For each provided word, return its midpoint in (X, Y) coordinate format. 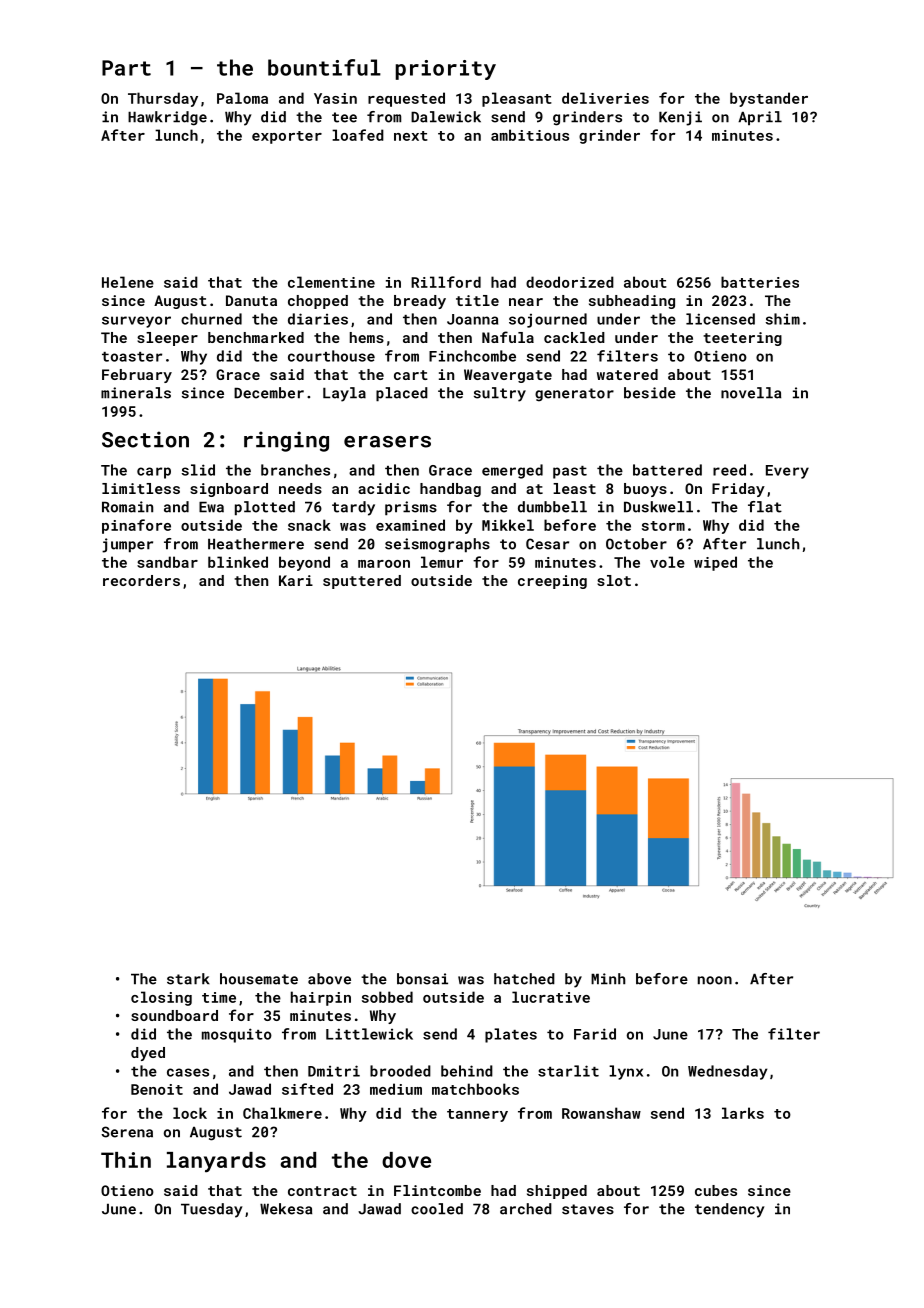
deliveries (605, 98)
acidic (384, 488)
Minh (608, 978)
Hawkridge (167, 118)
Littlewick (369, 1034)
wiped (715, 563)
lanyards (216, 1162)
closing (161, 998)
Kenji (680, 118)
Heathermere (256, 544)
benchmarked (256, 337)
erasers (387, 442)
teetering (742, 339)
